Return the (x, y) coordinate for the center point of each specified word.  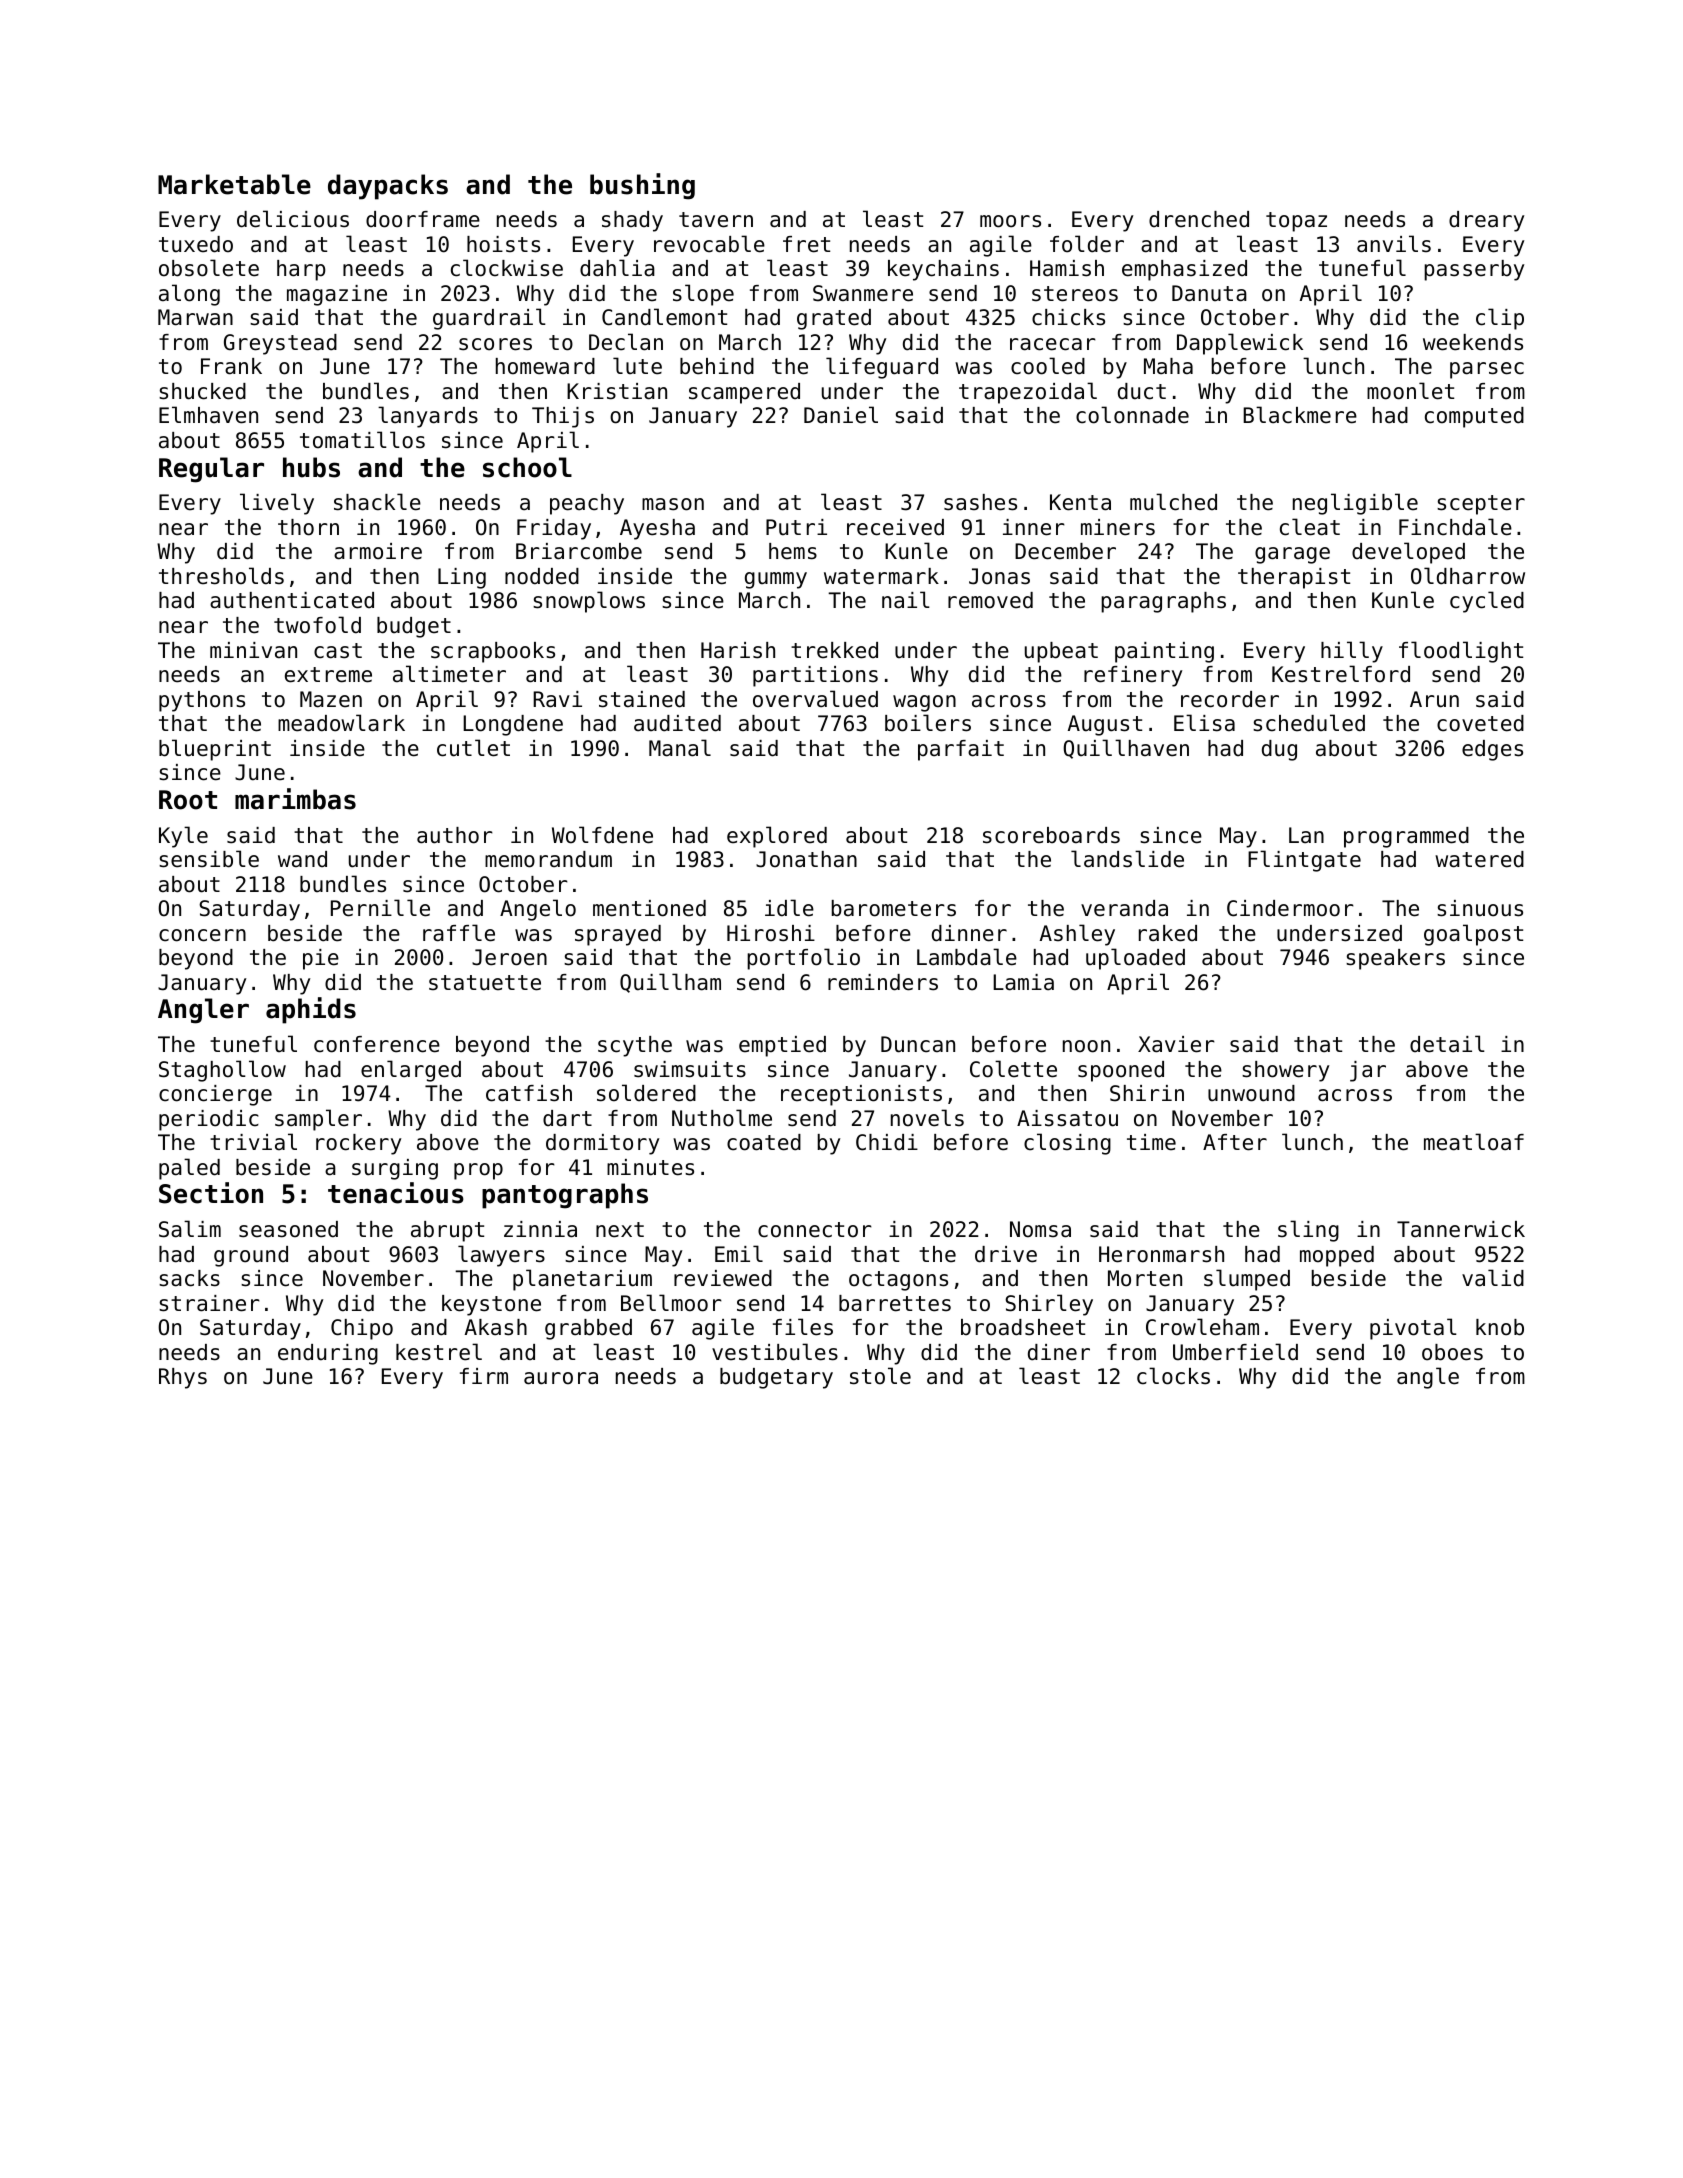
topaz (1296, 222)
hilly (1352, 652)
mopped (1337, 1256)
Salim (190, 1229)
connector (815, 1230)
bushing (642, 186)
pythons (202, 701)
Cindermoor (1290, 908)
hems (793, 551)
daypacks (388, 187)
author (455, 835)
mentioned (649, 908)
